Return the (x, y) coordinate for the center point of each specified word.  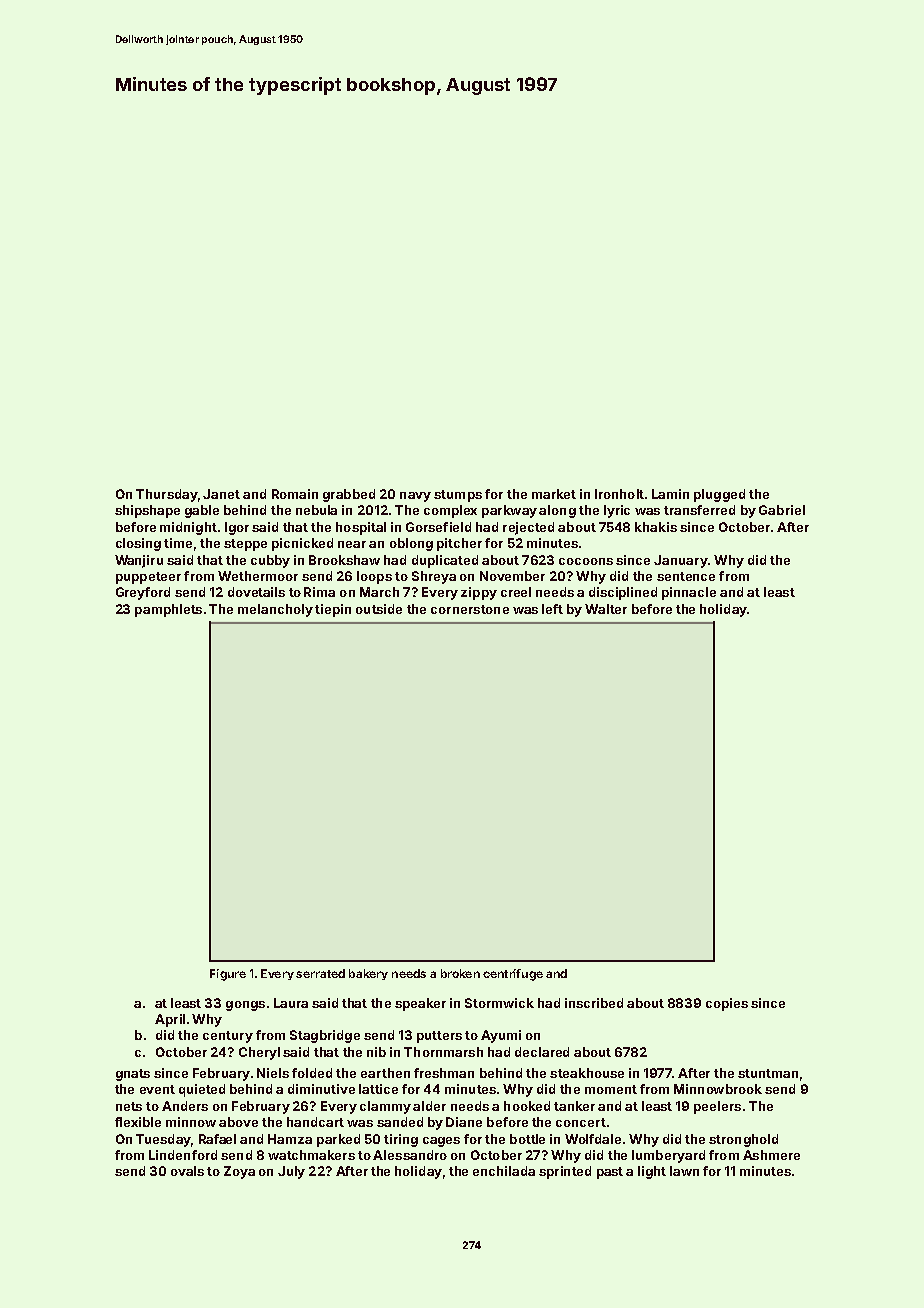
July (291, 1172)
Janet (221, 494)
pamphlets (168, 610)
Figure (228, 975)
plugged (719, 495)
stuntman (768, 1073)
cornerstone (470, 609)
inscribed (594, 1003)
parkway (509, 511)
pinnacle (689, 593)
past (610, 1173)
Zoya (239, 1172)
